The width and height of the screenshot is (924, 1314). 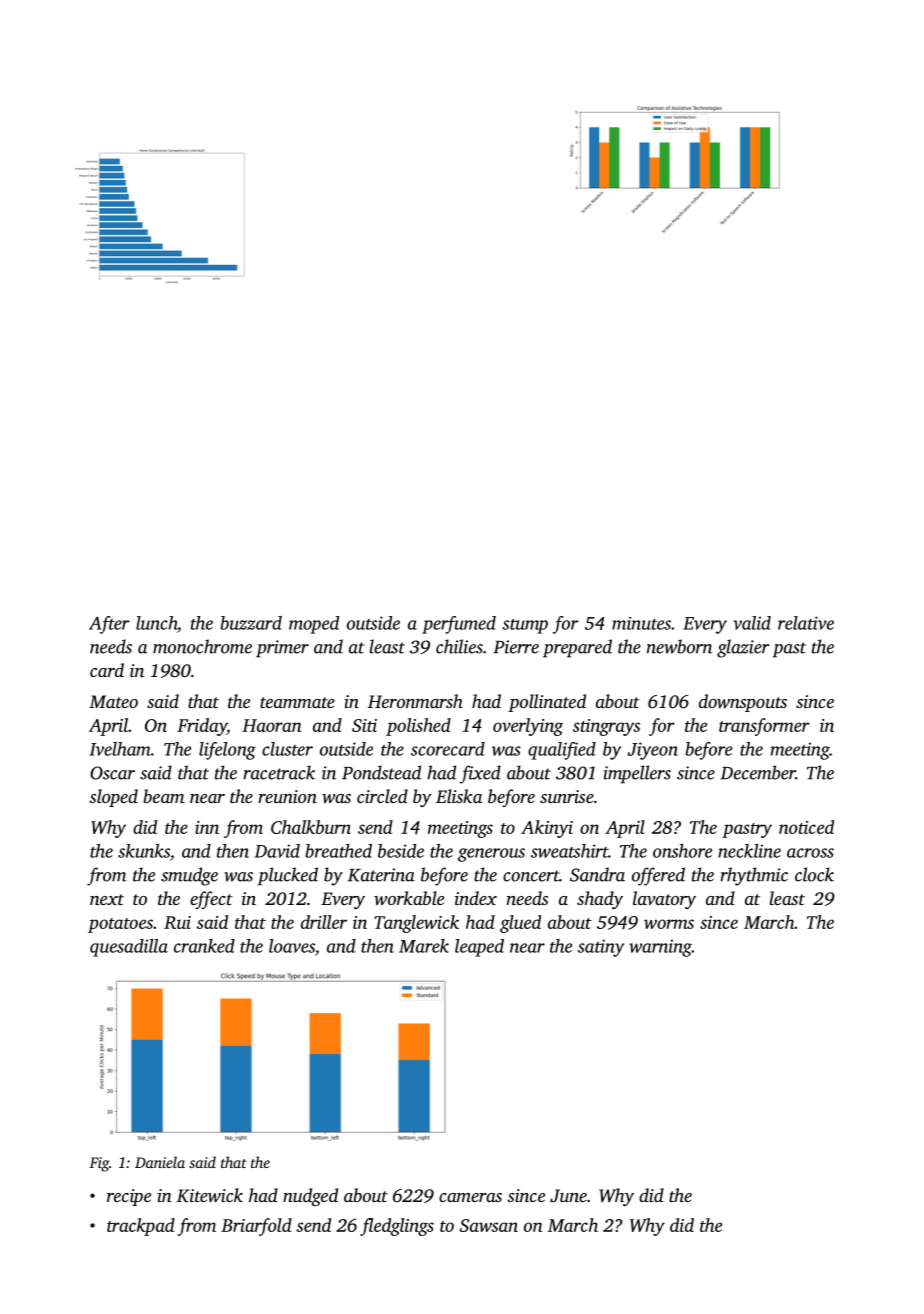 What do you see at coordinates (160, 1162) in the screenshot?
I see `Daniela` at bounding box center [160, 1162].
